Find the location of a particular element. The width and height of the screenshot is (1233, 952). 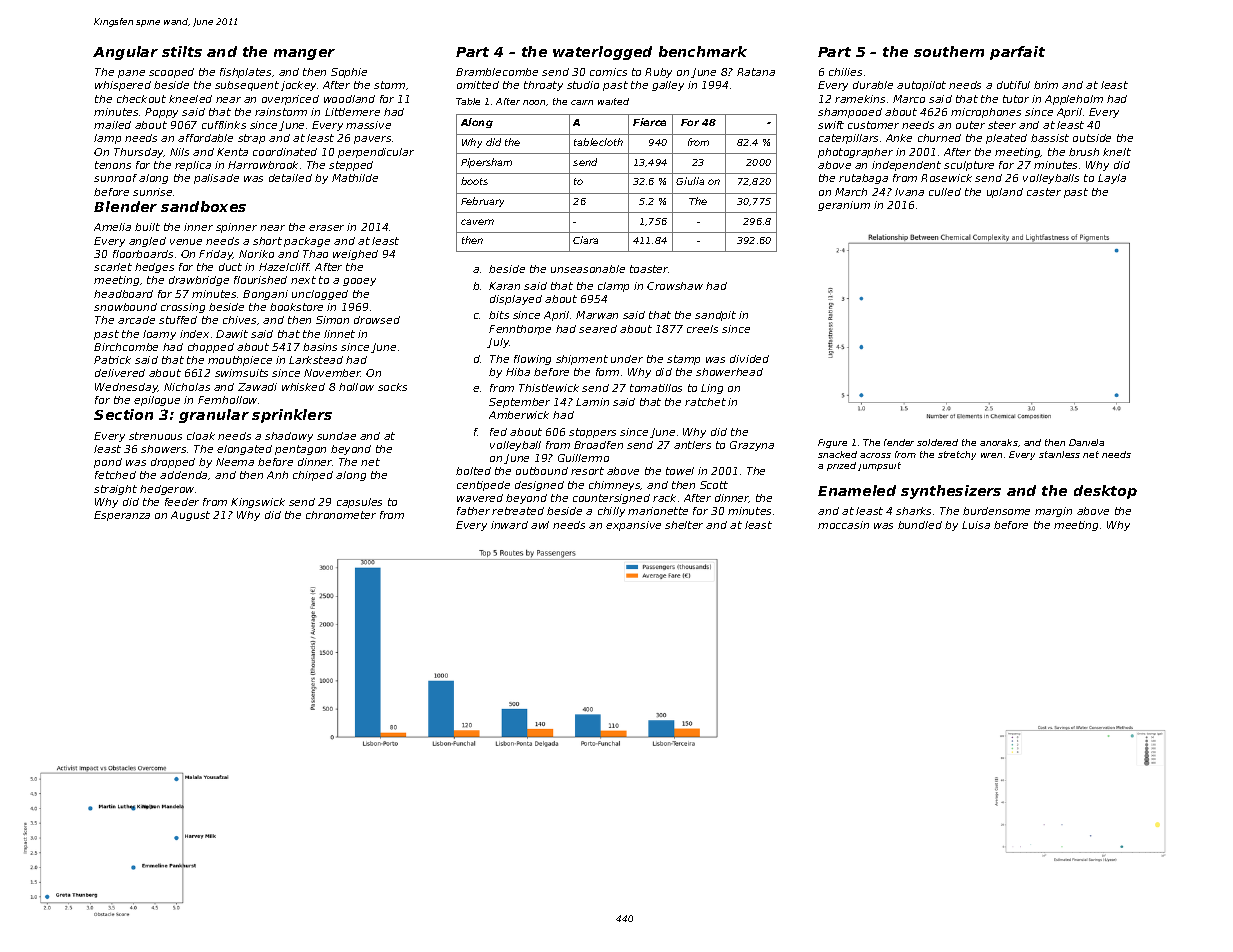

countersigned is located at coordinates (611, 499).
